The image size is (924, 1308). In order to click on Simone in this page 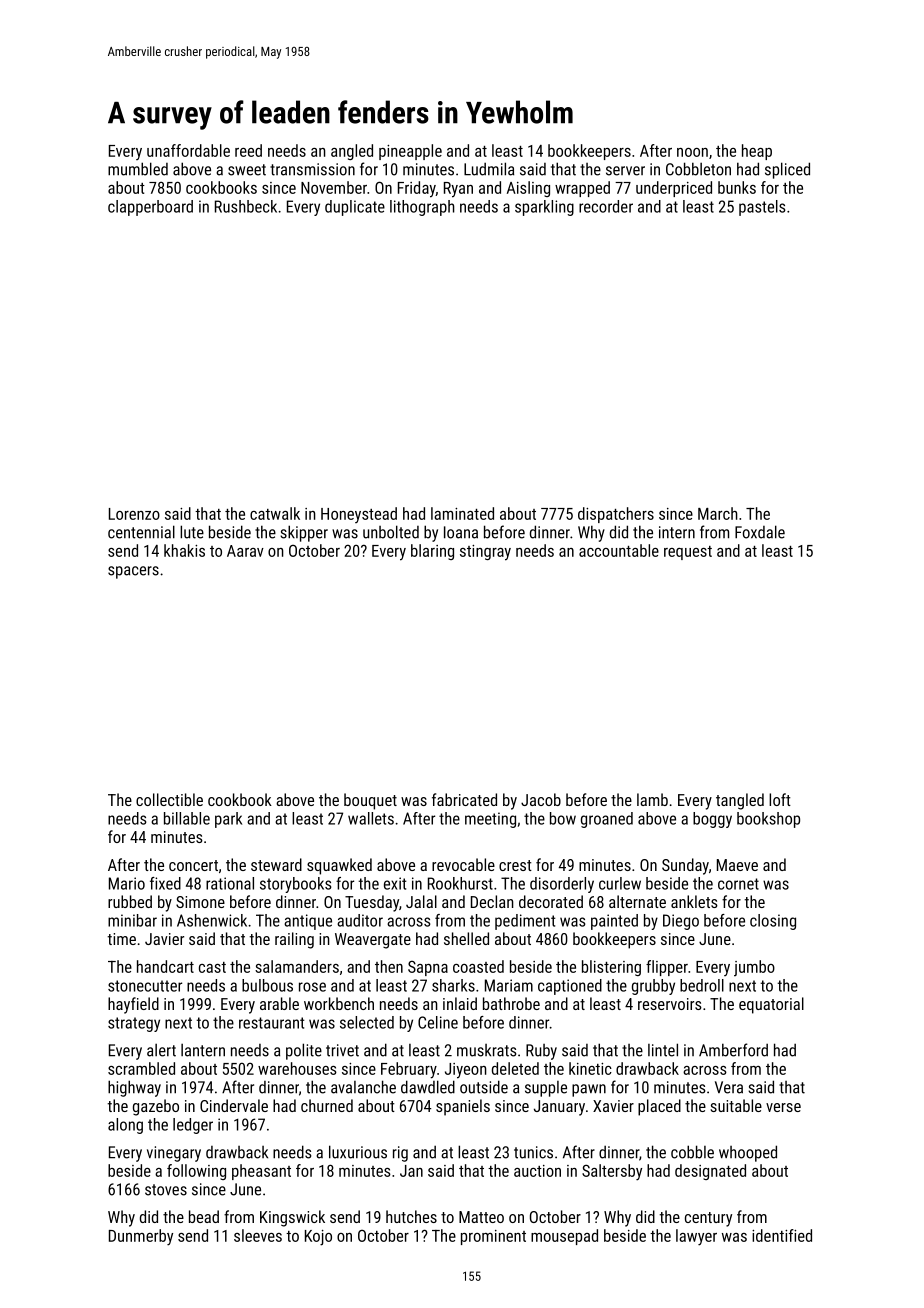, I will do `click(200, 902)`.
